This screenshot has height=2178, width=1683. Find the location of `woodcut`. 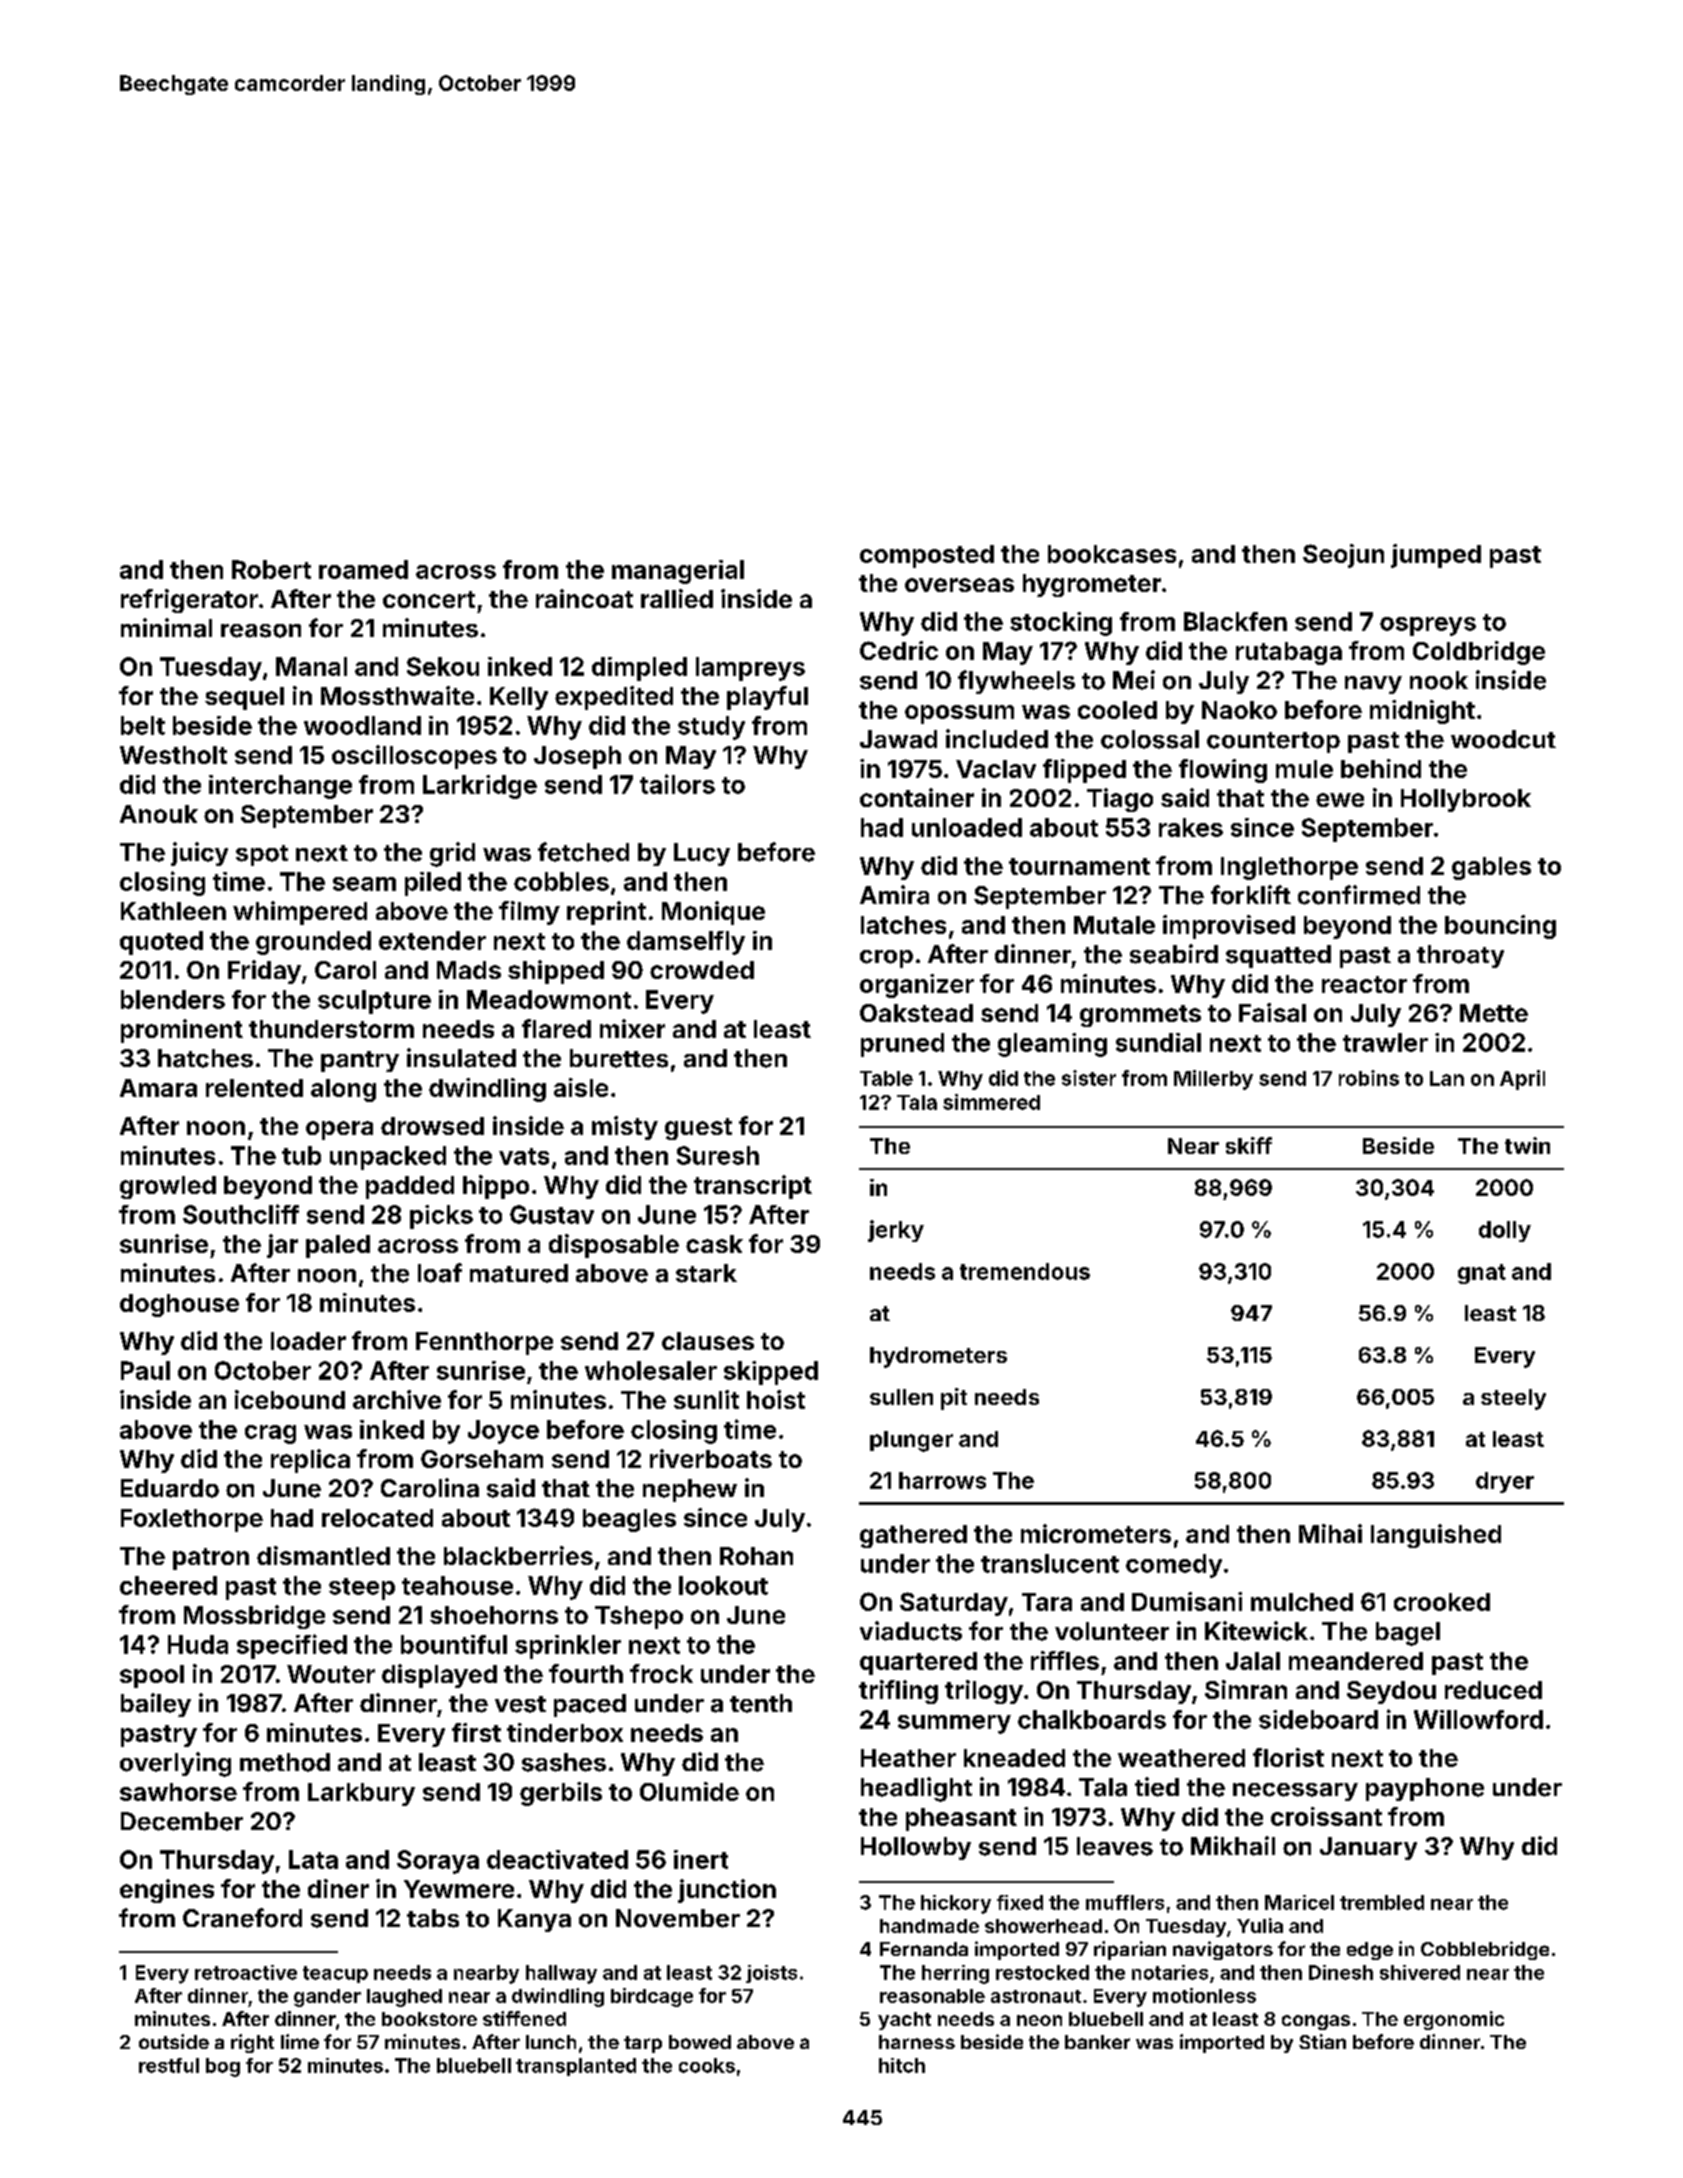

woodcut is located at coordinates (1503, 739).
